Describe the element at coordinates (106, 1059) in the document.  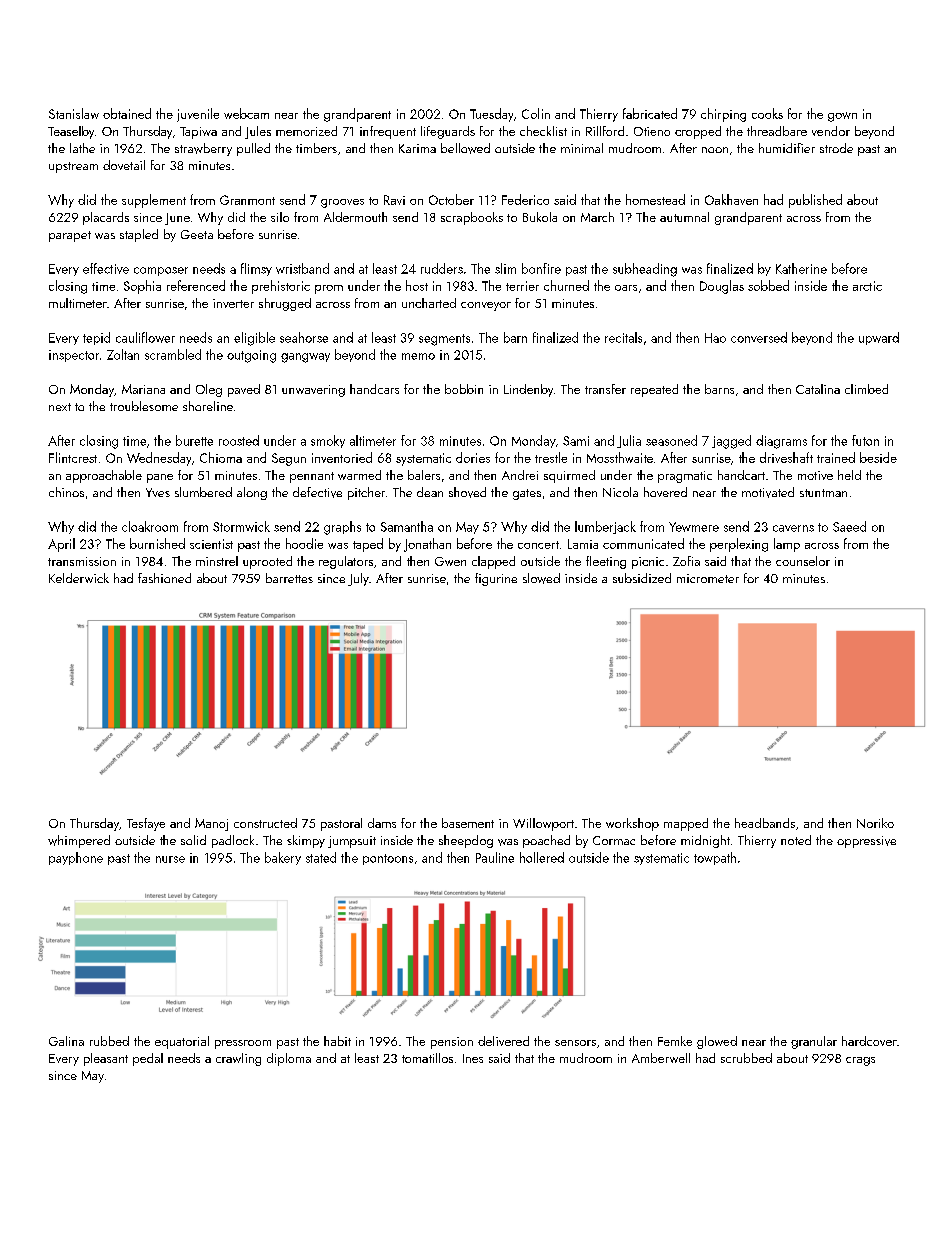
I see `pleasant` at that location.
